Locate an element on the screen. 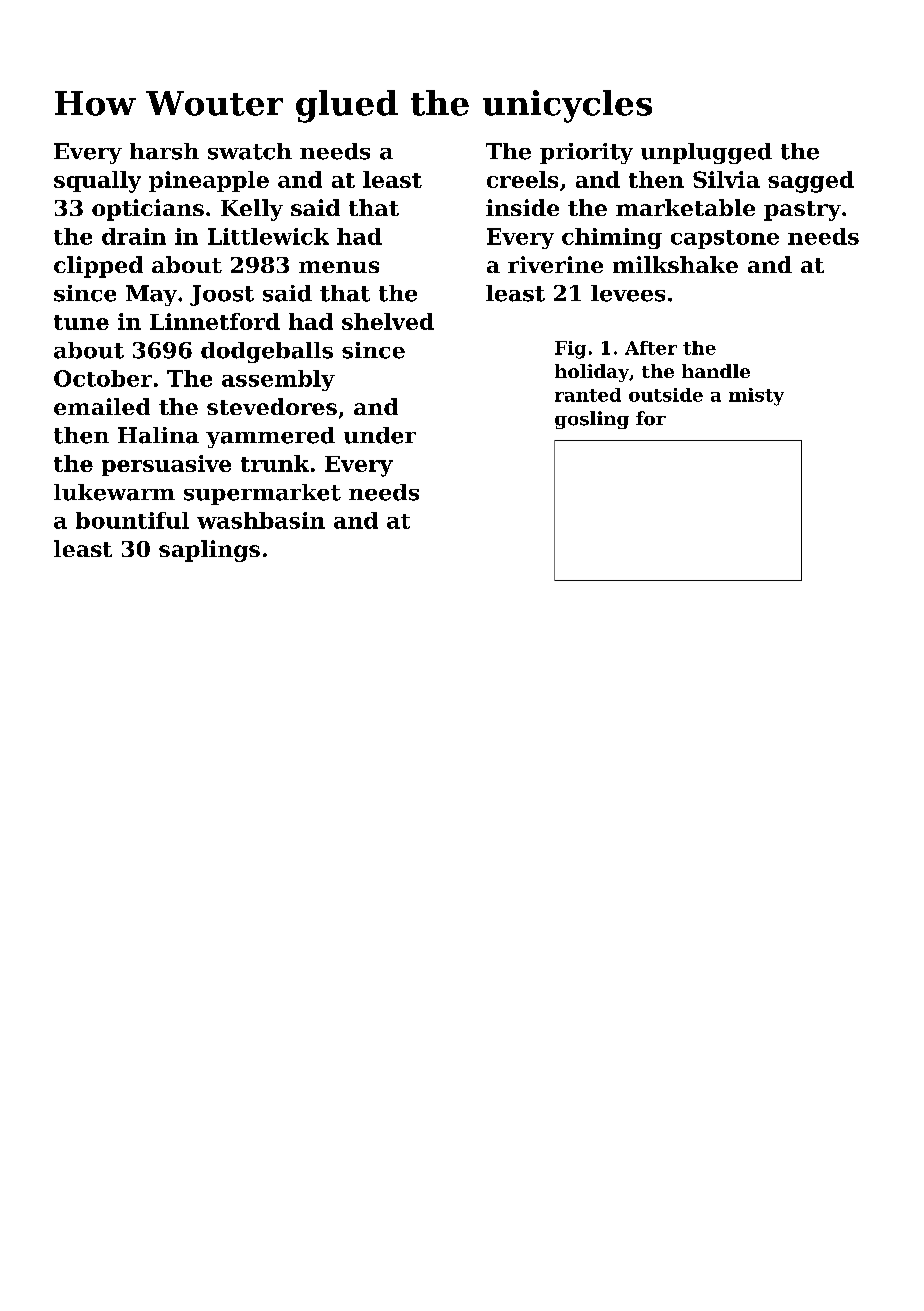 The height and width of the screenshot is (1311, 924). bountiful is located at coordinates (132, 520).
